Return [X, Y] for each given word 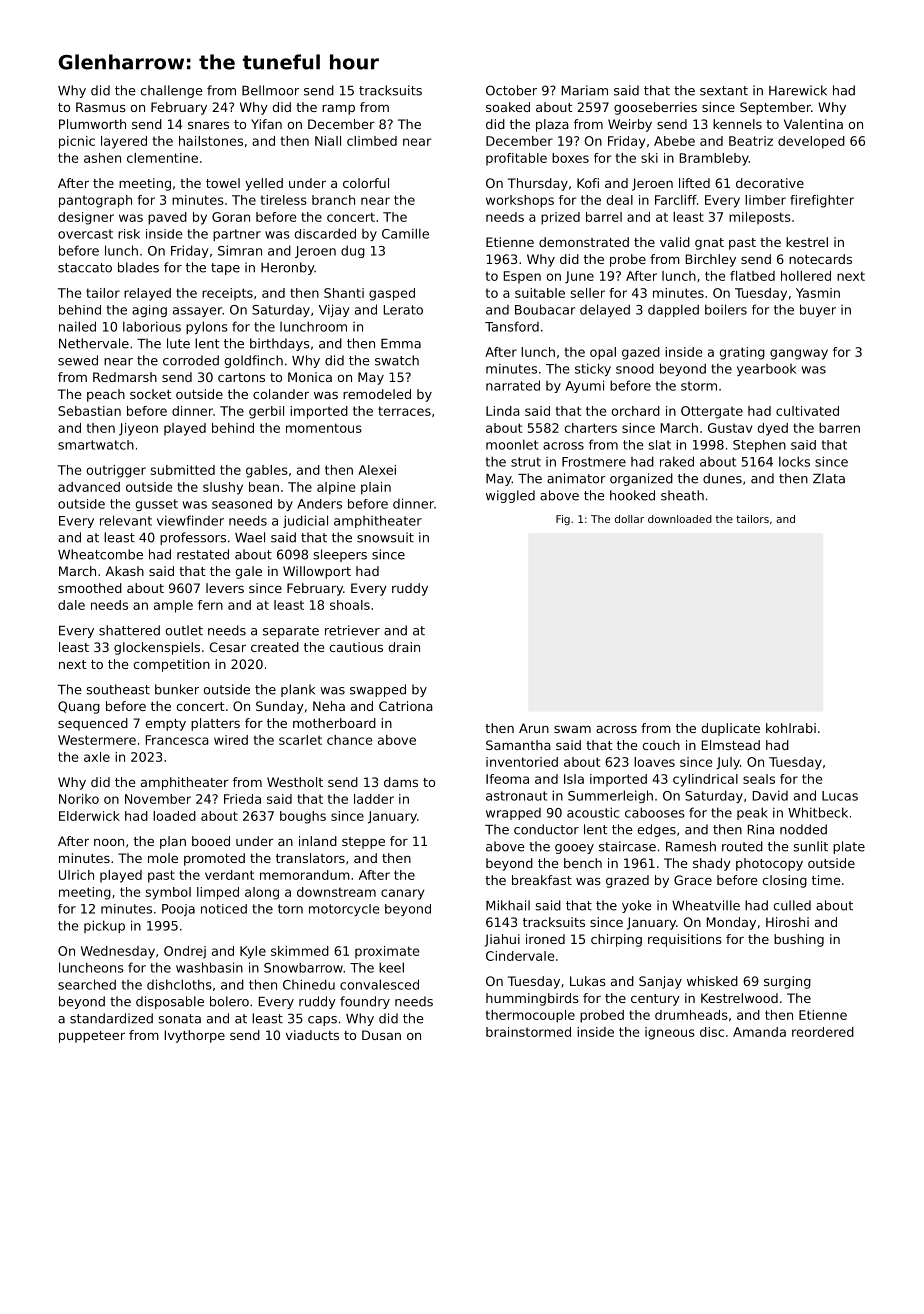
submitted [183, 470]
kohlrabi [791, 728]
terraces [404, 411]
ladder [374, 799]
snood [635, 368]
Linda [503, 411]
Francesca [177, 740]
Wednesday [118, 952]
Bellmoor [270, 90]
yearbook [766, 370]
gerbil [266, 412]
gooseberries [655, 108]
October [511, 90]
